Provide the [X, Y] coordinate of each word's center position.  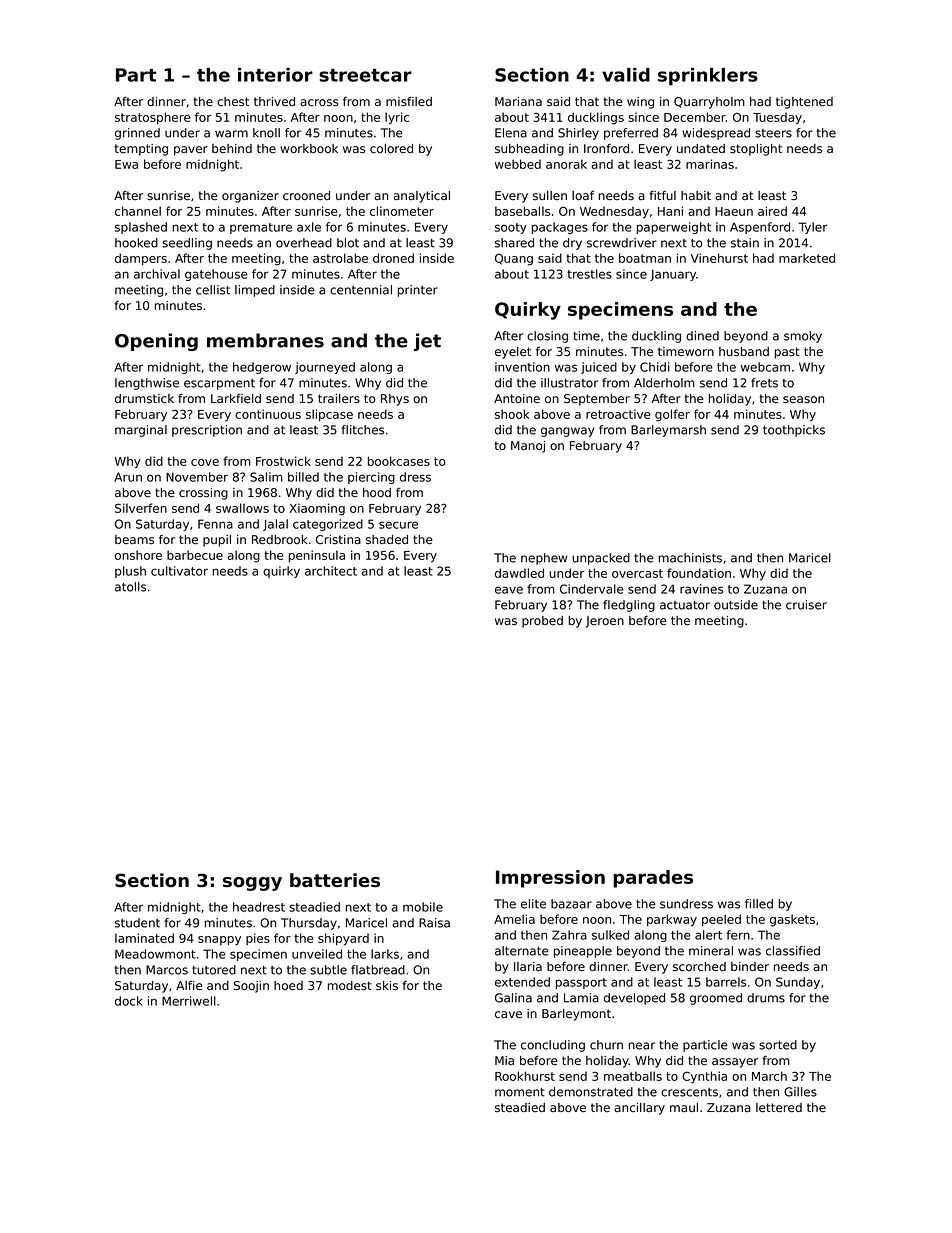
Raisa [434, 923]
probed [542, 622]
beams [134, 540]
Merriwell [189, 1001]
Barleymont [576, 1015]
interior [275, 75]
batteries [335, 880]
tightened [804, 103]
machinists [690, 558]
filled [759, 904]
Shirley [578, 134]
